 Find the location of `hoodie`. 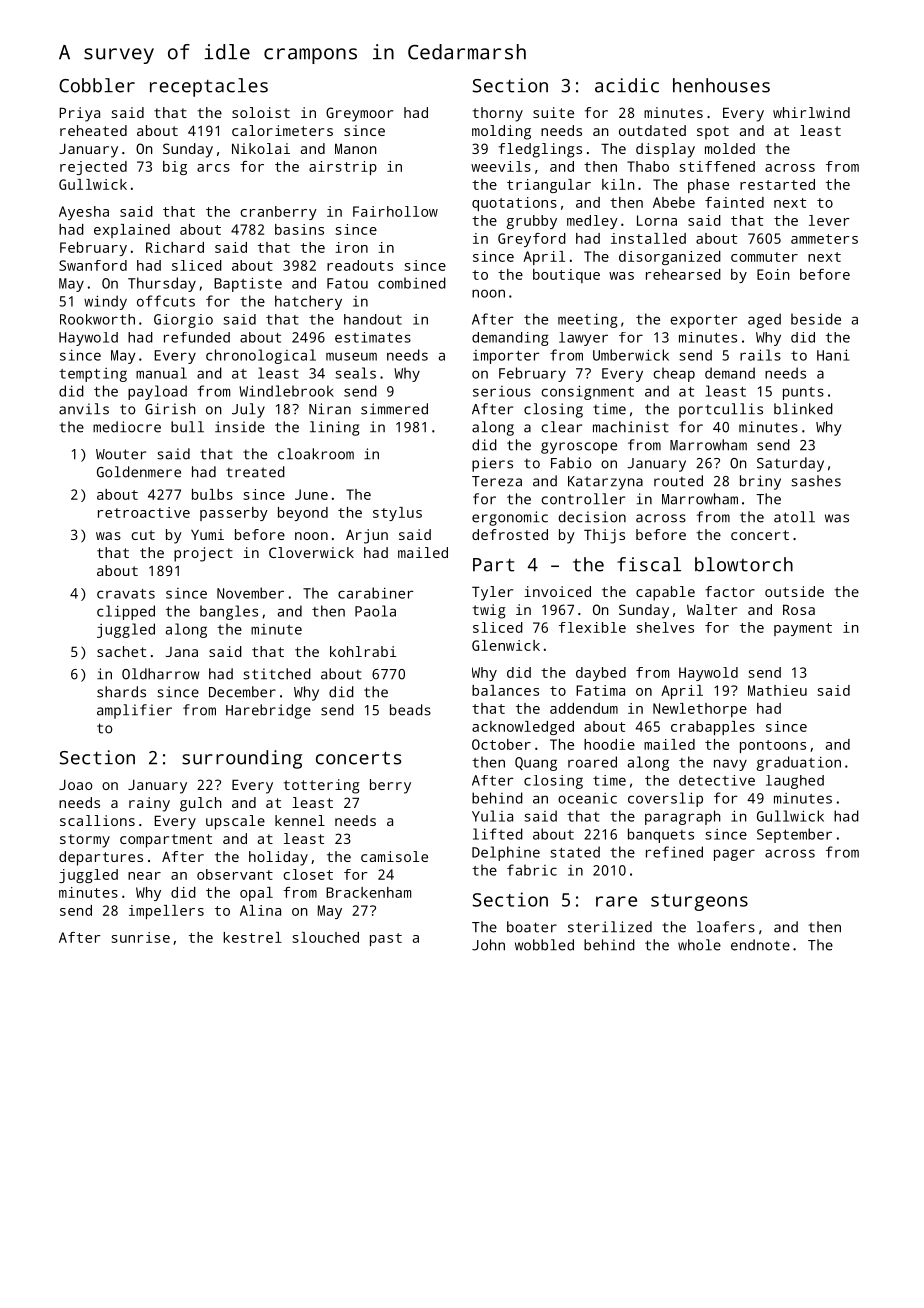

hoodie is located at coordinates (609, 744).
